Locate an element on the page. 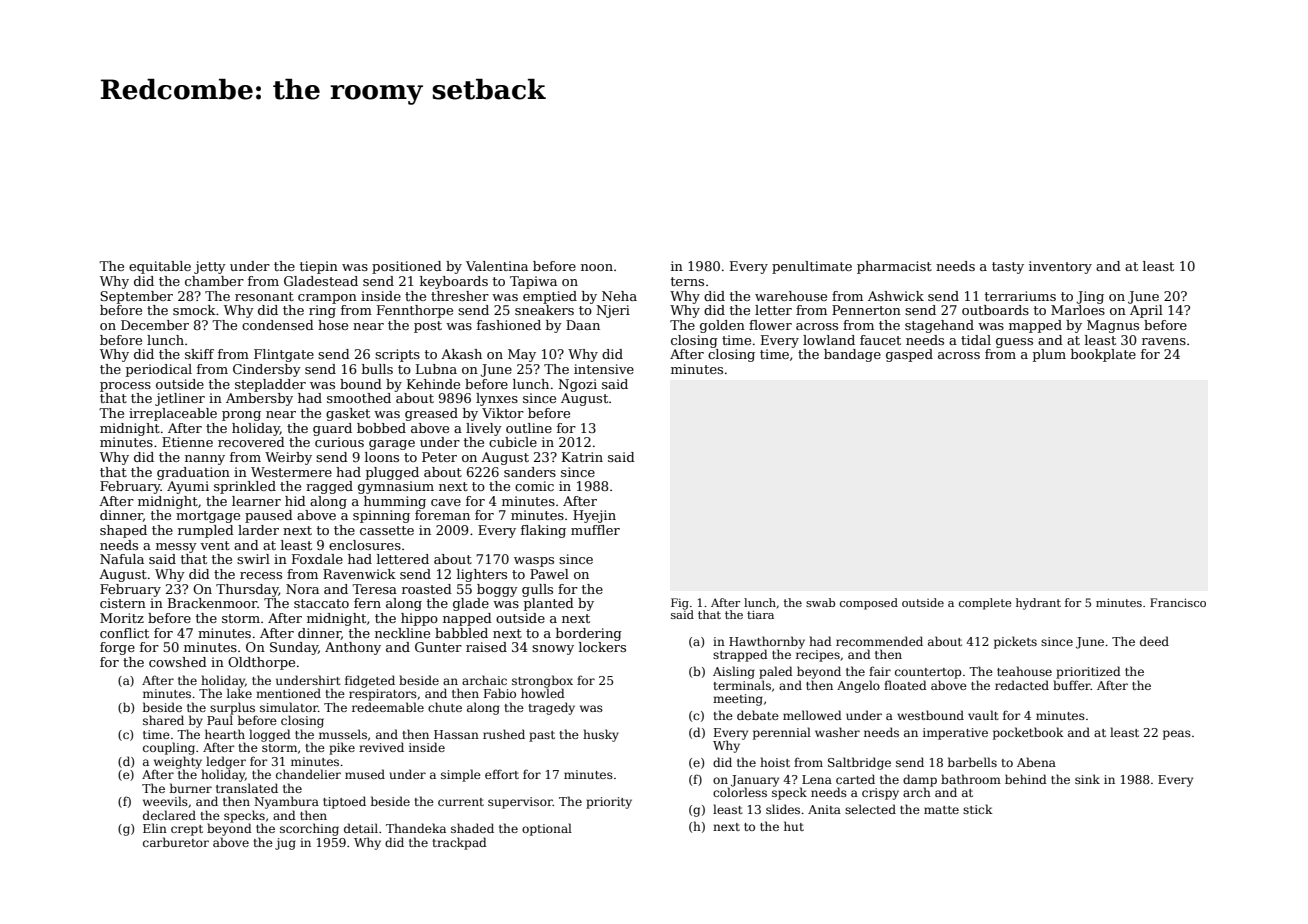 Image resolution: width=1308 pixels, height=924 pixels. shaped is located at coordinates (123, 531).
